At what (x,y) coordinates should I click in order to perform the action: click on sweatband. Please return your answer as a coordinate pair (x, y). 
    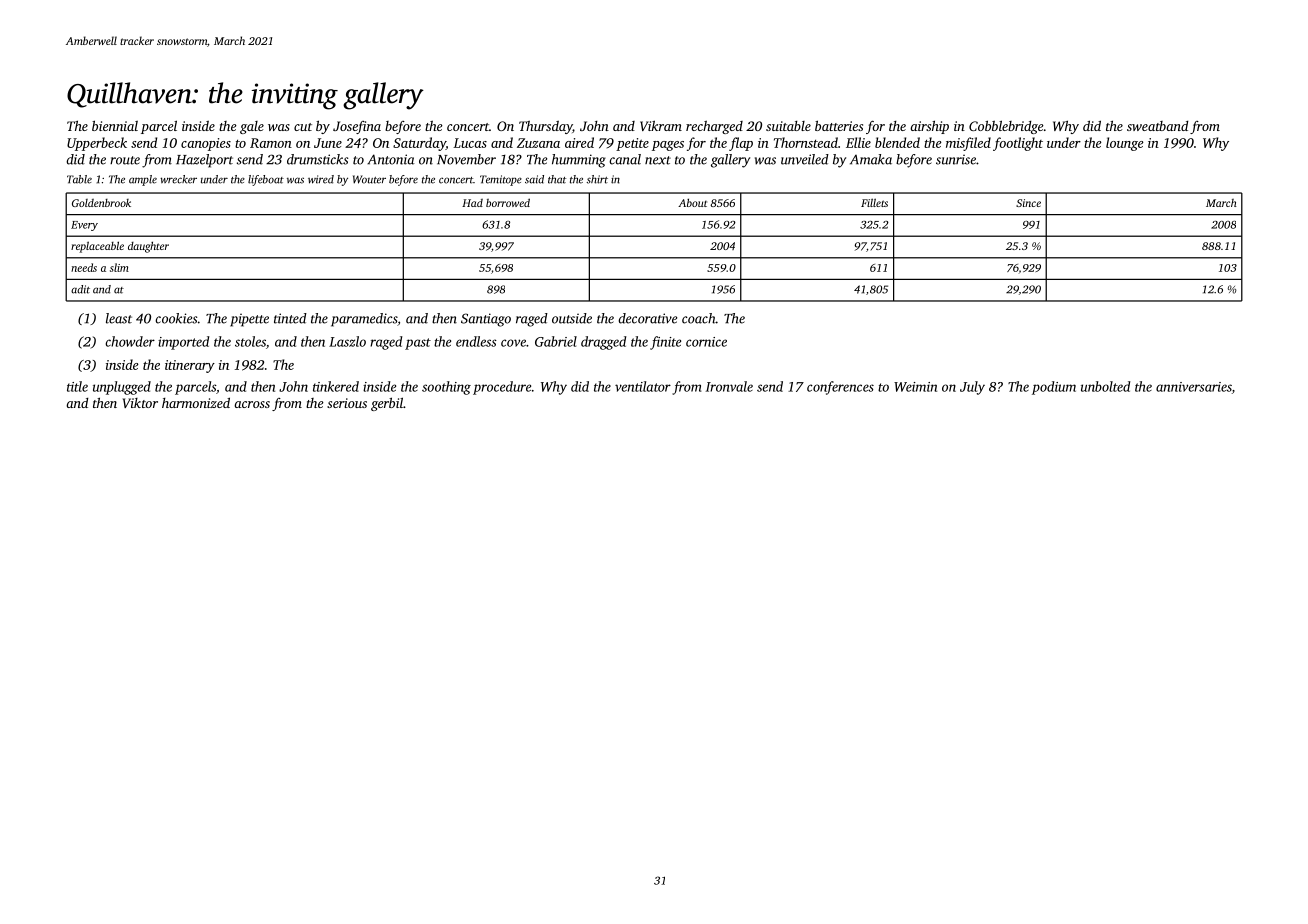
    Looking at the image, I should click on (1157, 126).
